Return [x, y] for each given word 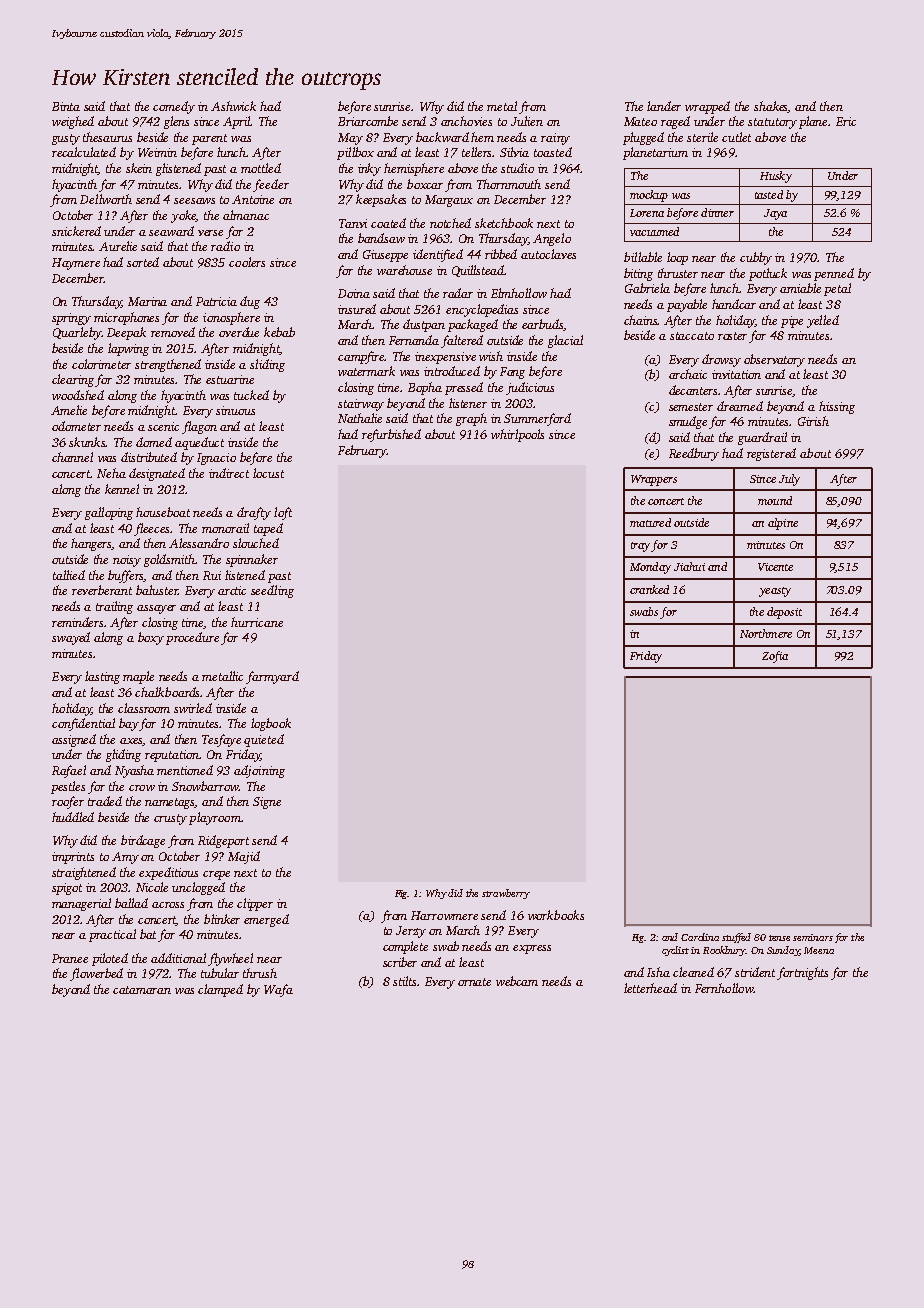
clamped [220, 990]
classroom [144, 708]
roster [732, 336]
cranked [649, 589]
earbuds [543, 325]
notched [450, 223]
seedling [272, 591]
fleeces [152, 529]
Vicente [775, 567]
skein [139, 168]
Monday [650, 568]
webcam [517, 981]
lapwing [128, 349]
